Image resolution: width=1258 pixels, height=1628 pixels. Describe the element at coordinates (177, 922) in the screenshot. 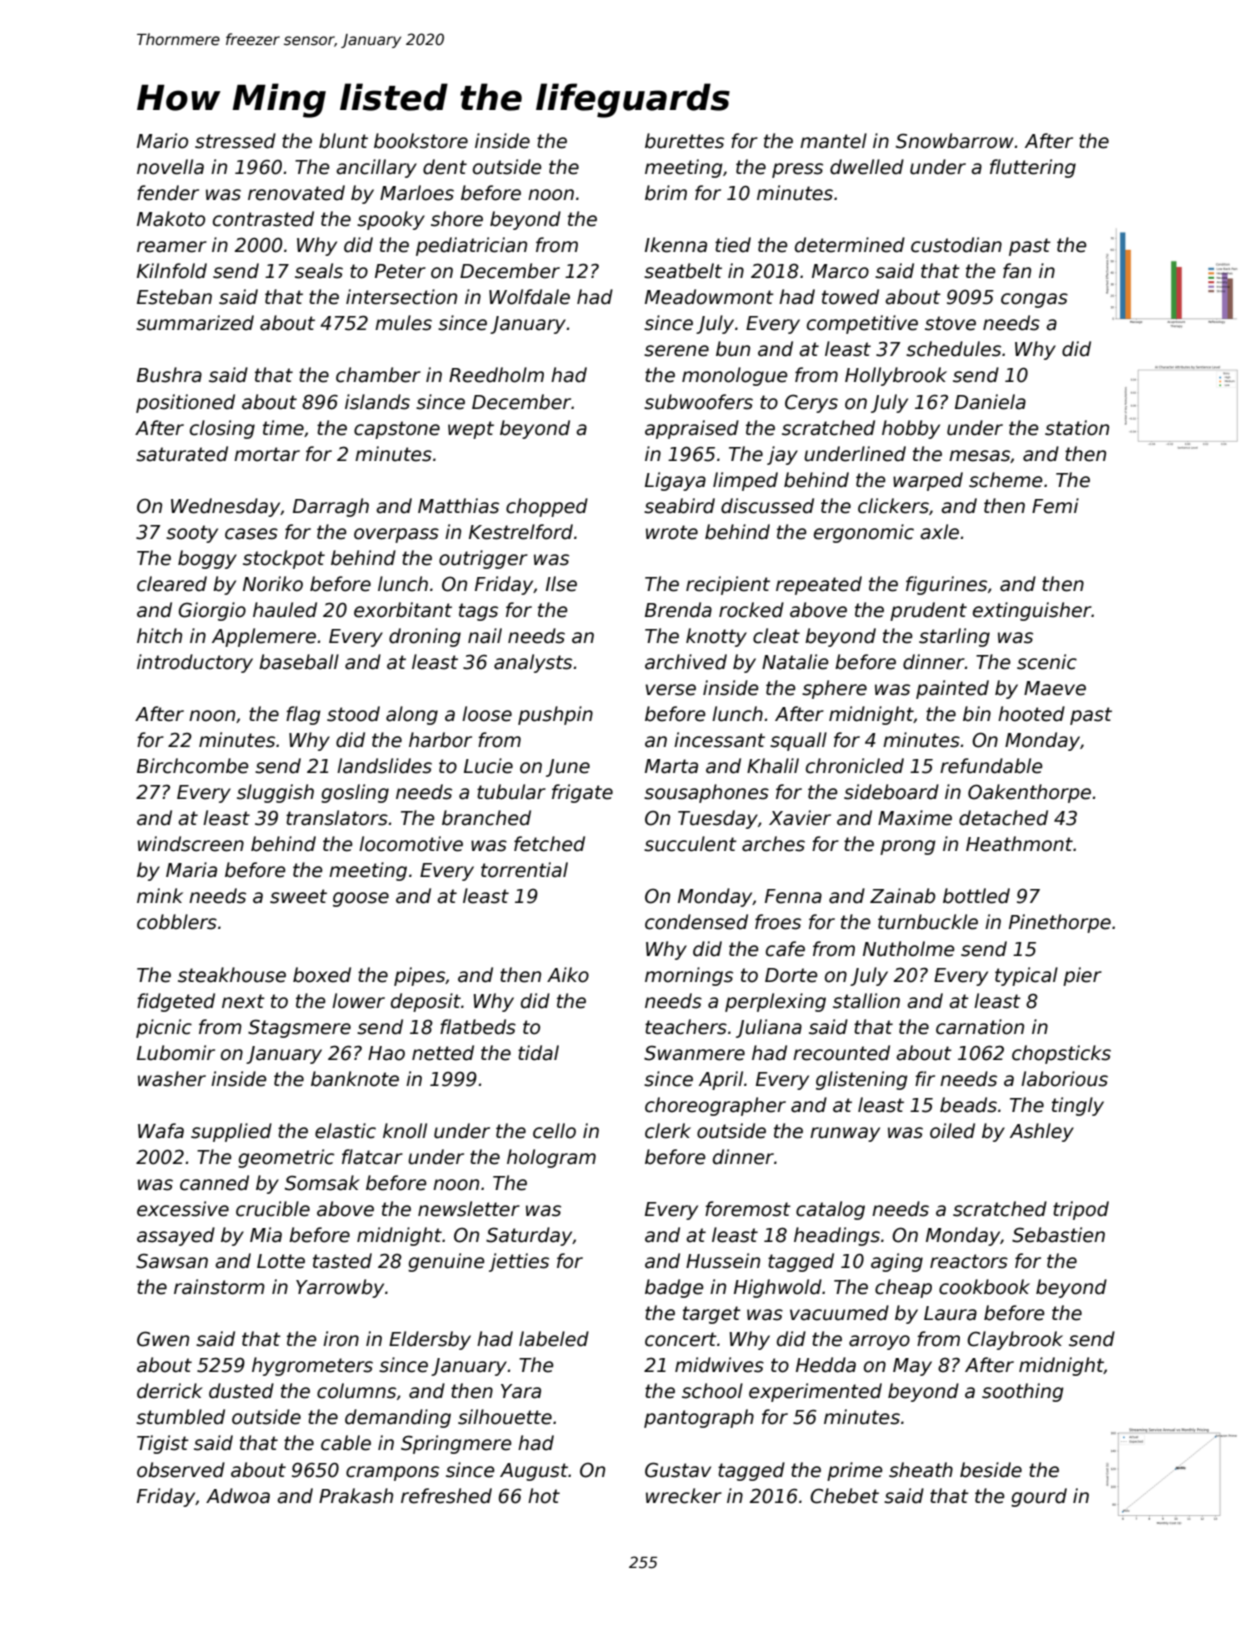

I see `cobblers` at that location.
